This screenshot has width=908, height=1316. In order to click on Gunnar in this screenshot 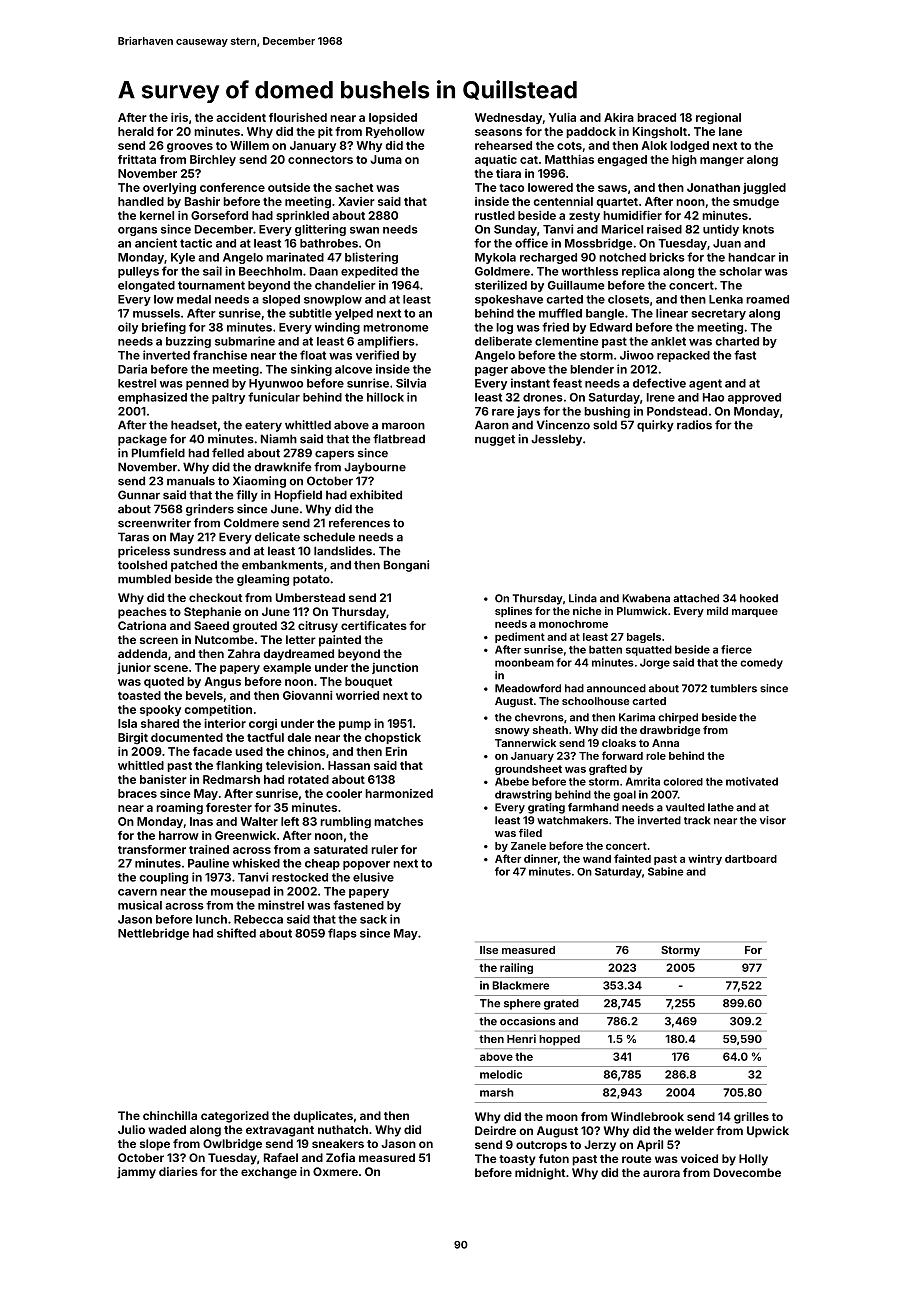, I will do `click(139, 495)`.
